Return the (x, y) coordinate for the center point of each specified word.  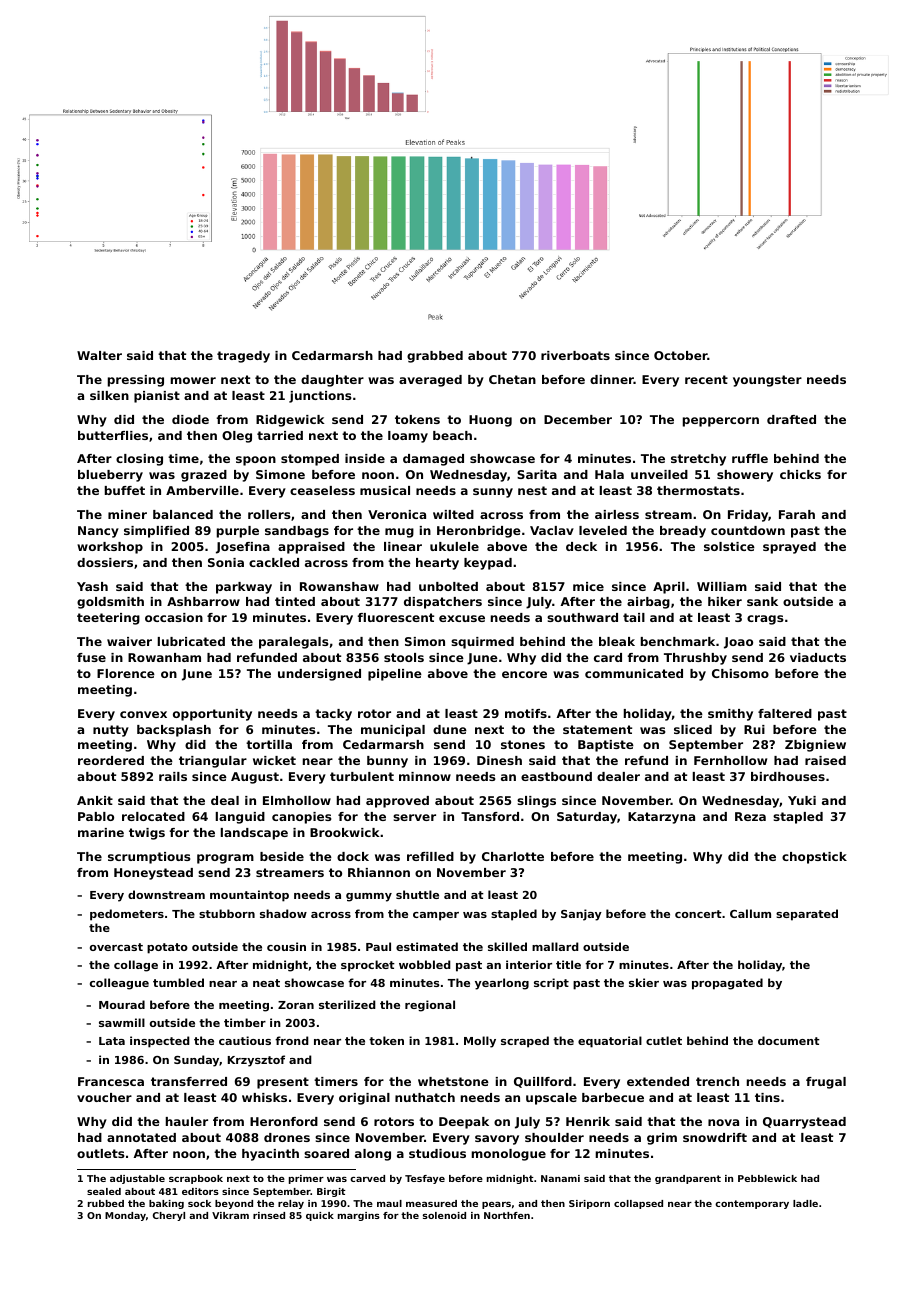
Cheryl (169, 1216)
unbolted (448, 586)
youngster (767, 381)
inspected (160, 1042)
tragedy (243, 357)
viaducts (818, 657)
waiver (129, 641)
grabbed (435, 357)
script (551, 984)
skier (644, 982)
